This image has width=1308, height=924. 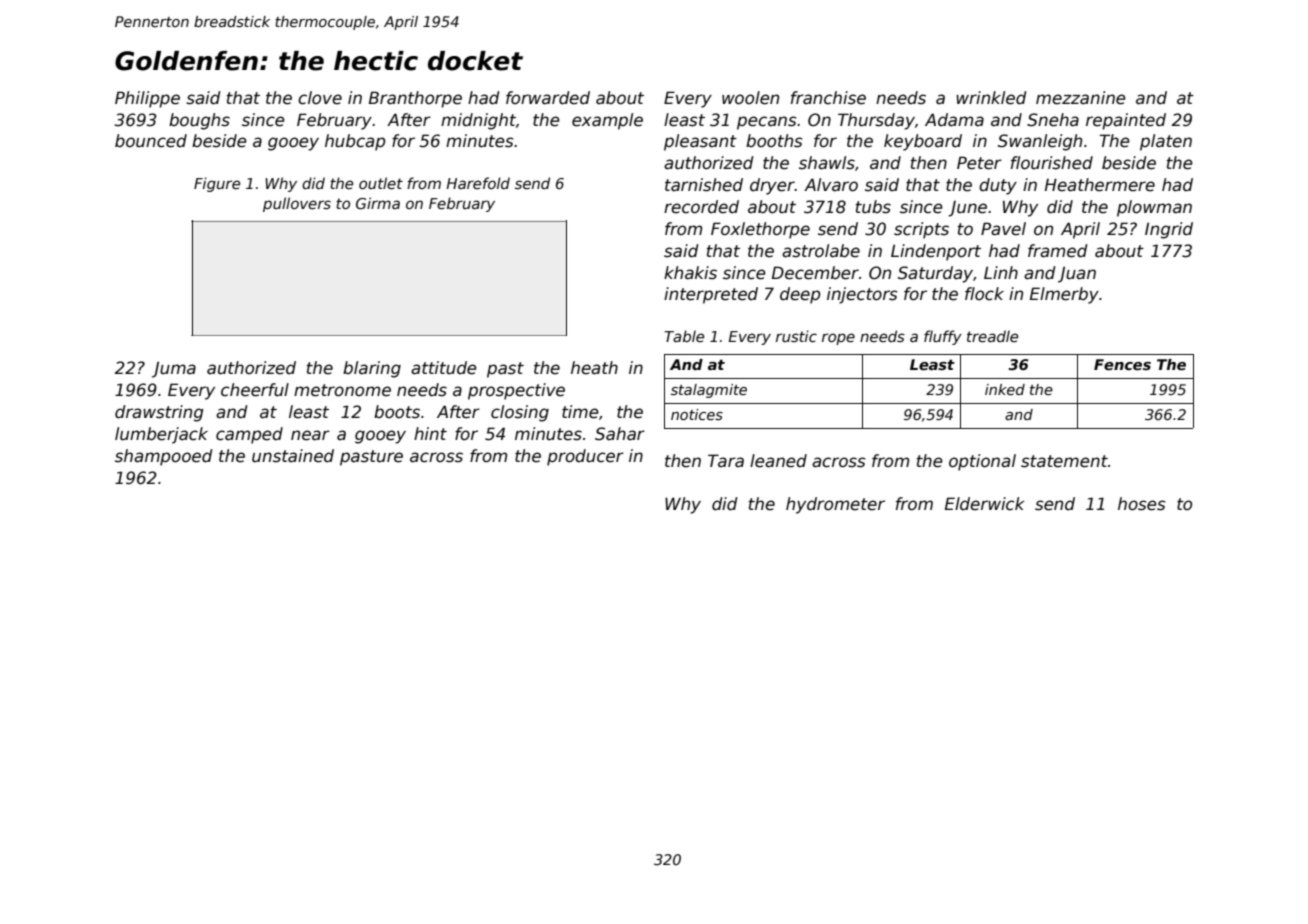 What do you see at coordinates (1166, 142) in the image?
I see `platen` at bounding box center [1166, 142].
